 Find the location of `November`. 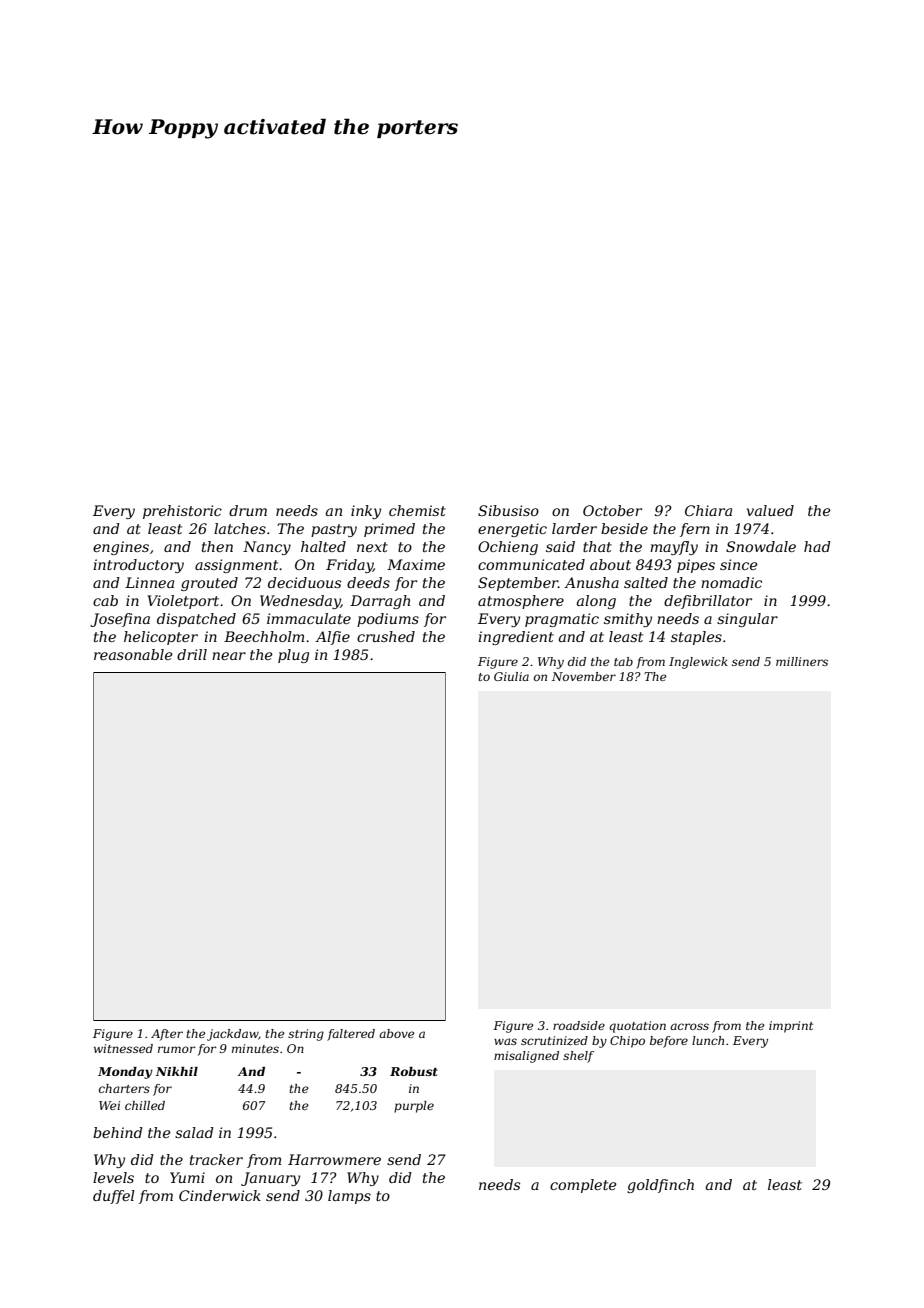

November is located at coordinates (584, 676).
